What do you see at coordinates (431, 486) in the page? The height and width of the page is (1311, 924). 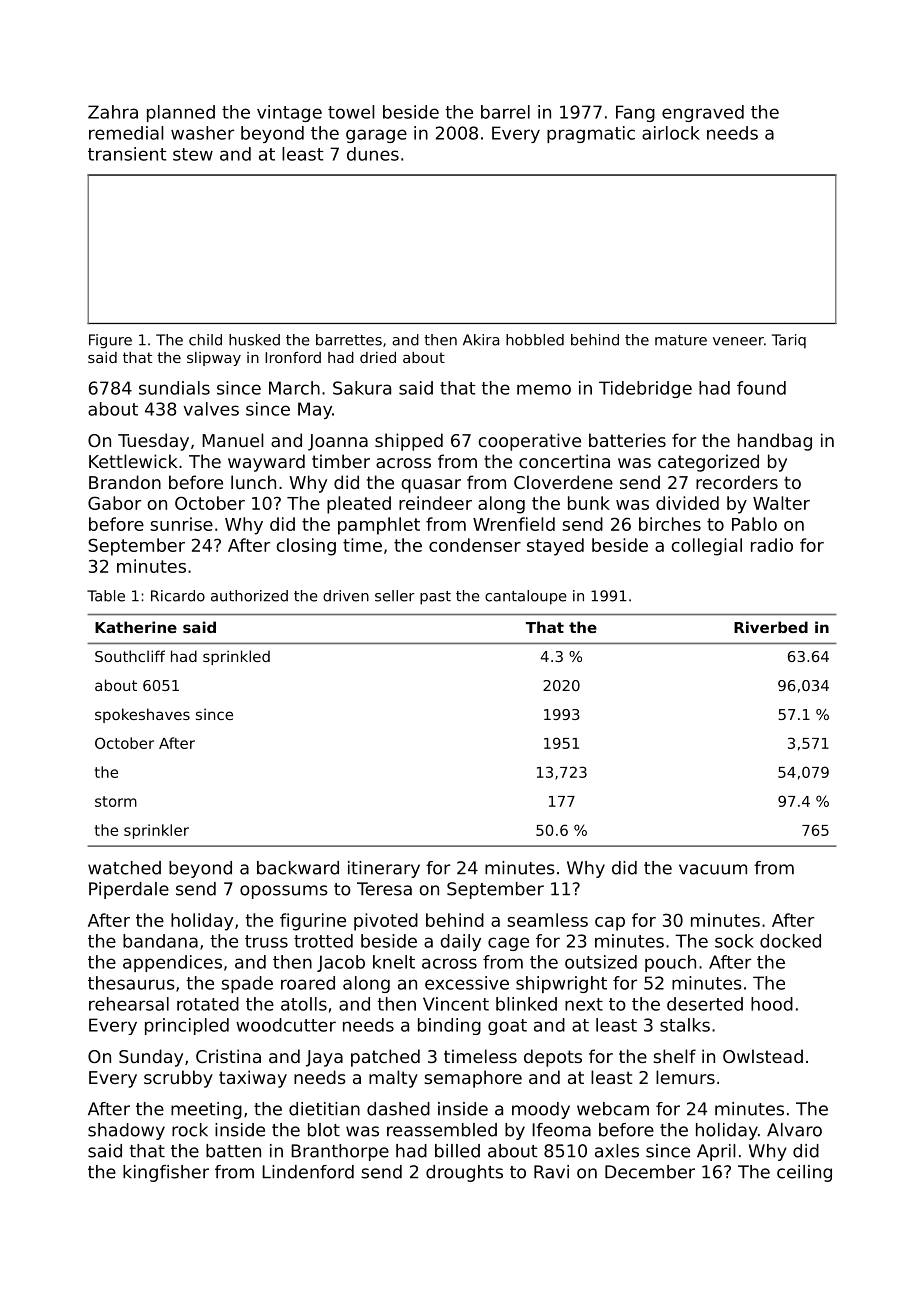 I see `quasar` at bounding box center [431, 486].
